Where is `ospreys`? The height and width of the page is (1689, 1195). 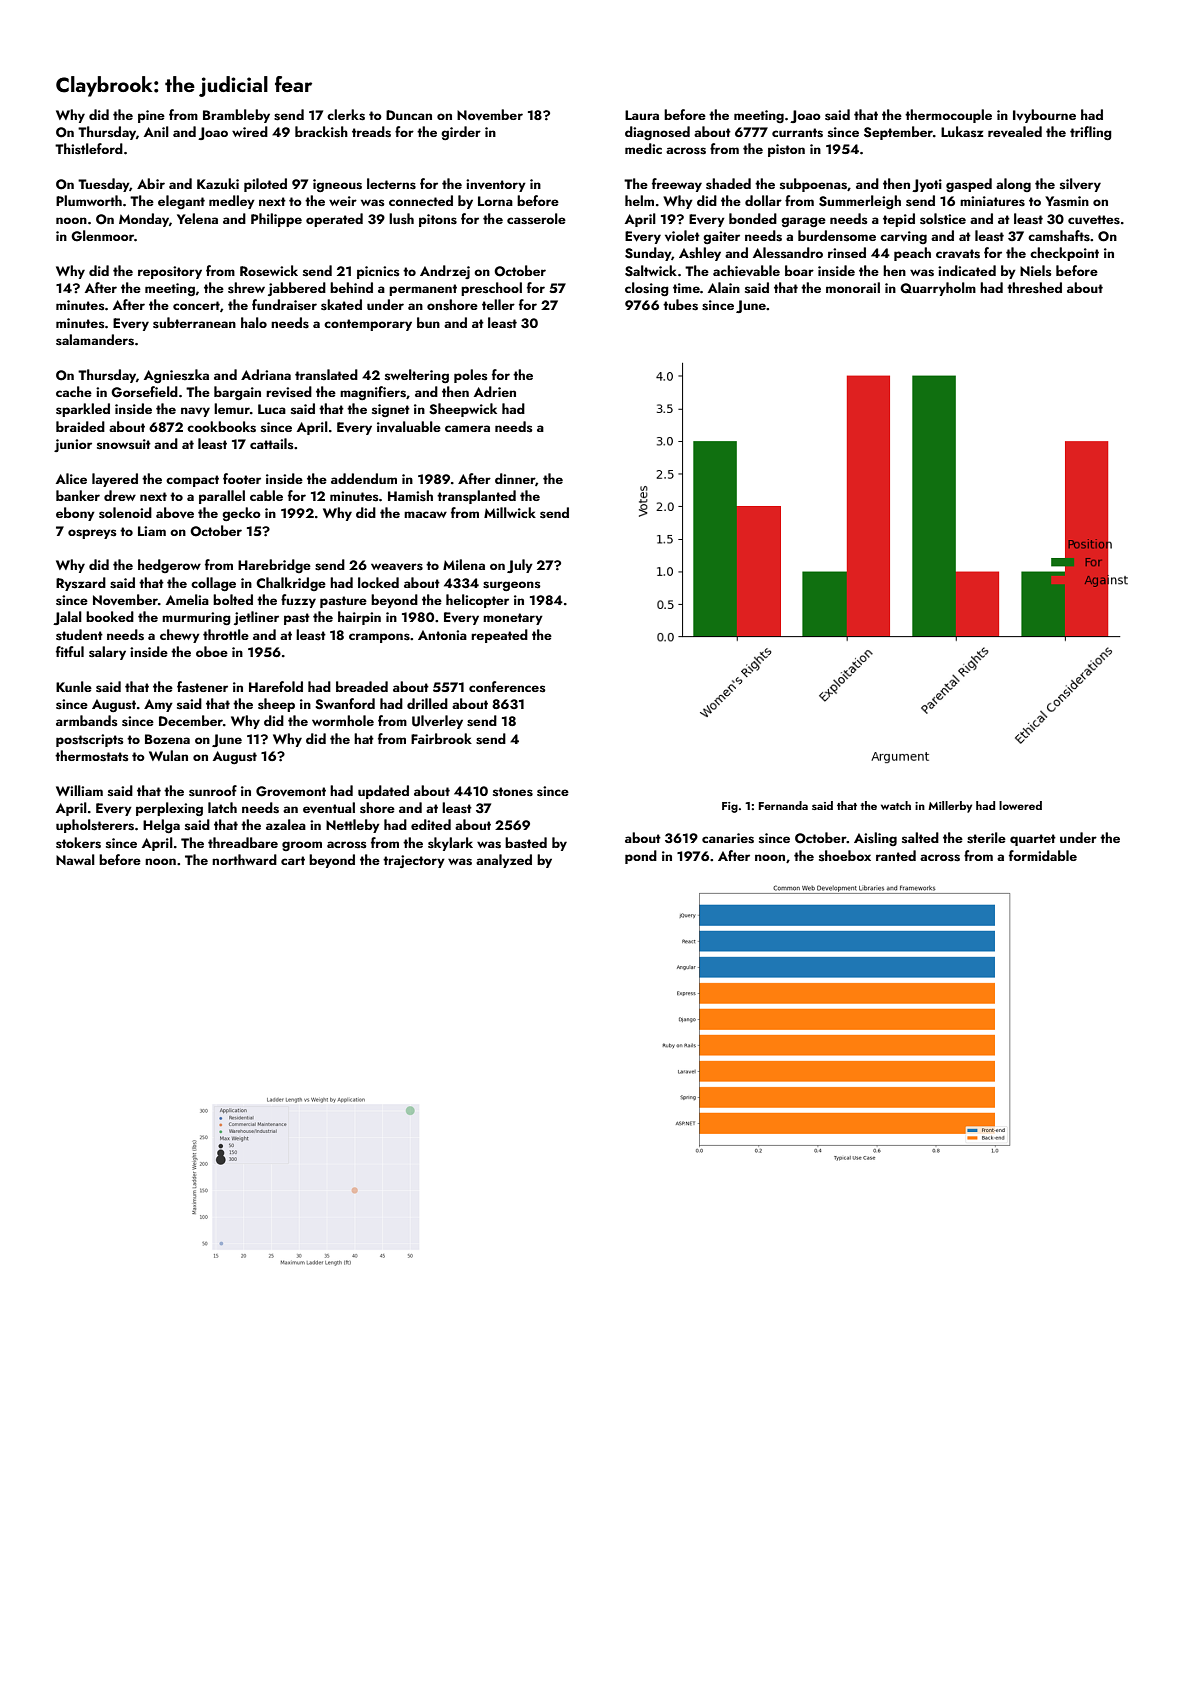
ospreys is located at coordinates (92, 534).
